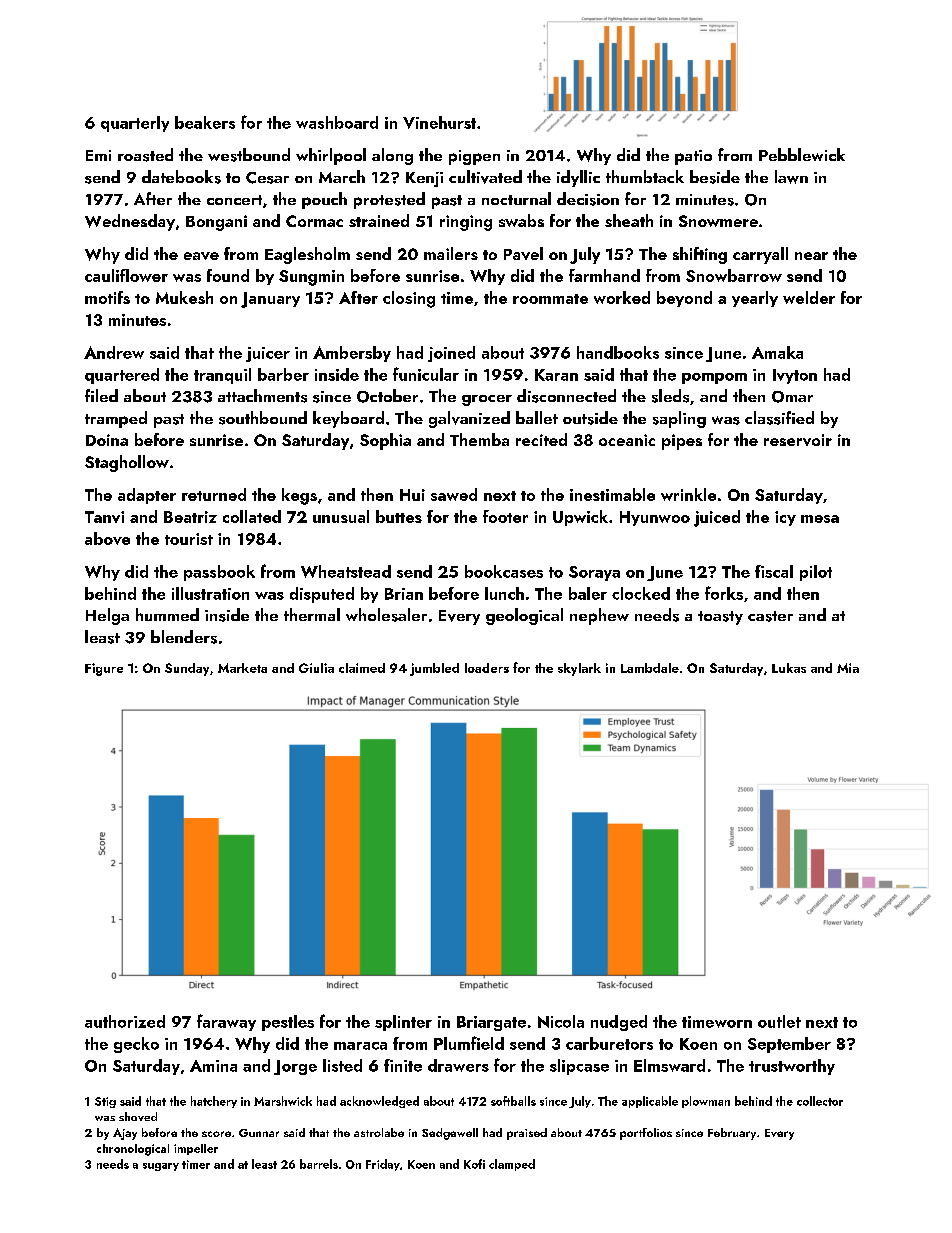 The image size is (952, 1233). I want to click on Omar, so click(792, 397).
